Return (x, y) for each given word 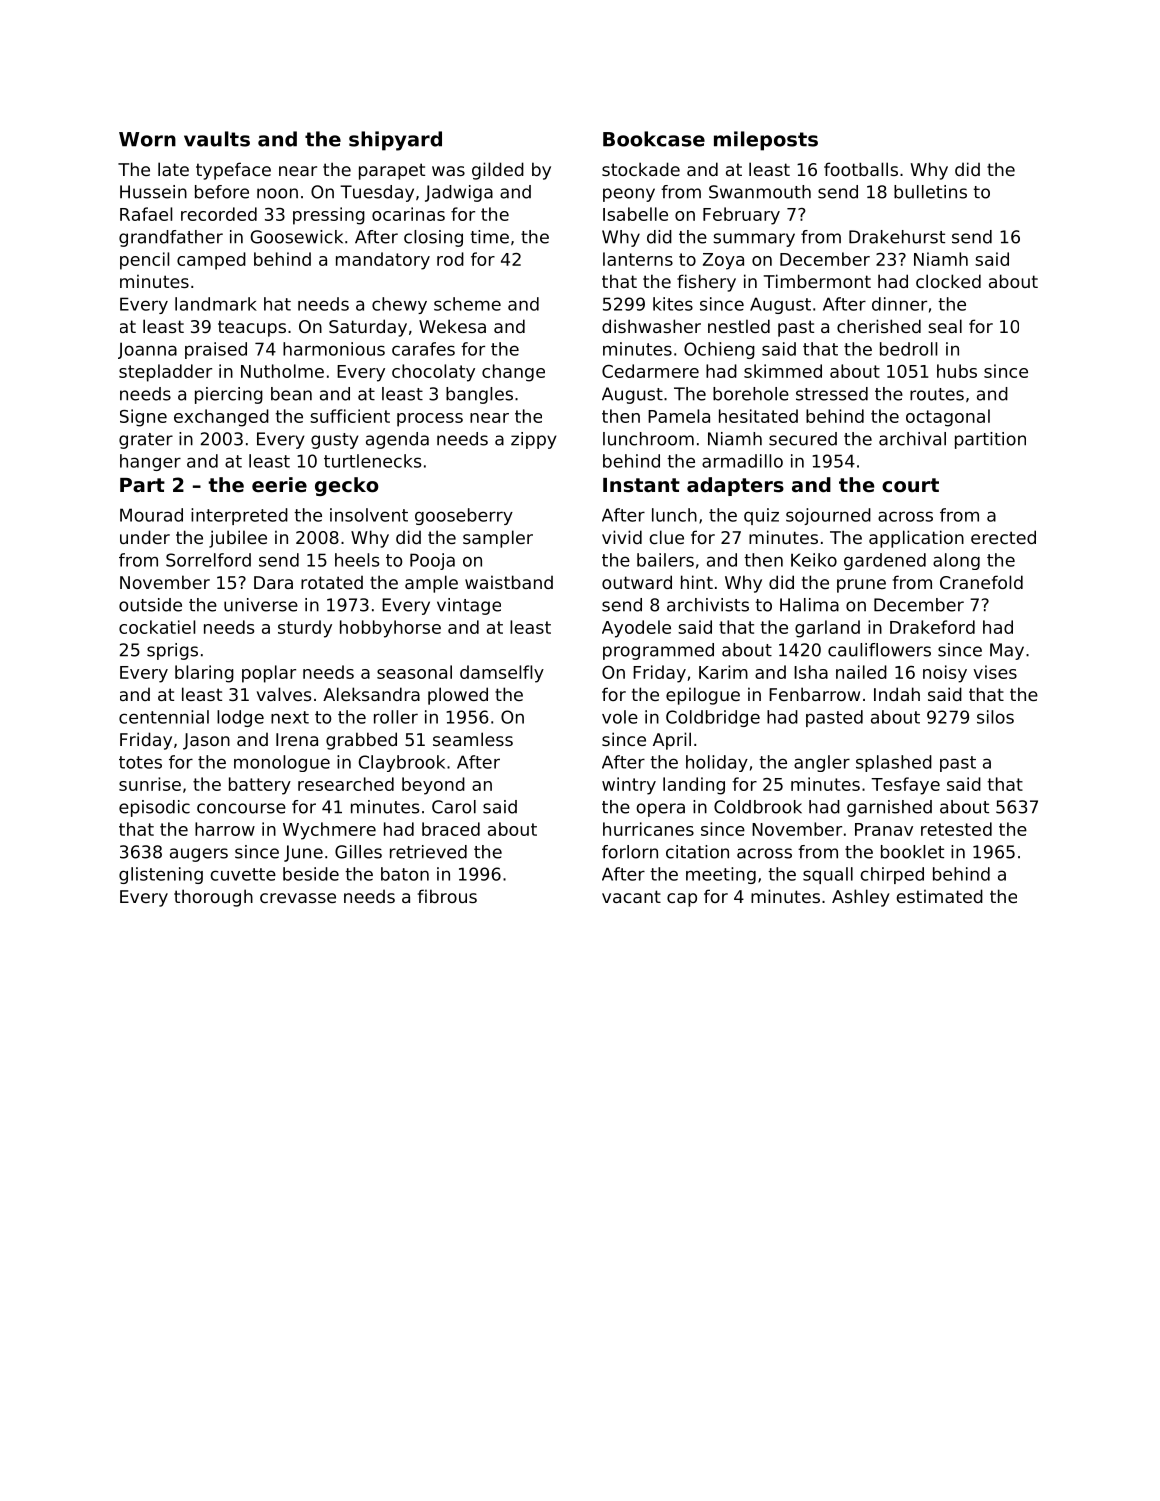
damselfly (502, 674)
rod (450, 259)
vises (995, 672)
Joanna (147, 350)
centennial (164, 717)
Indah (897, 694)
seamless (473, 739)
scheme (467, 304)
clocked (948, 281)
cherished (879, 326)
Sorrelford (208, 560)
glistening (161, 875)
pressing (329, 216)
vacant (631, 896)
